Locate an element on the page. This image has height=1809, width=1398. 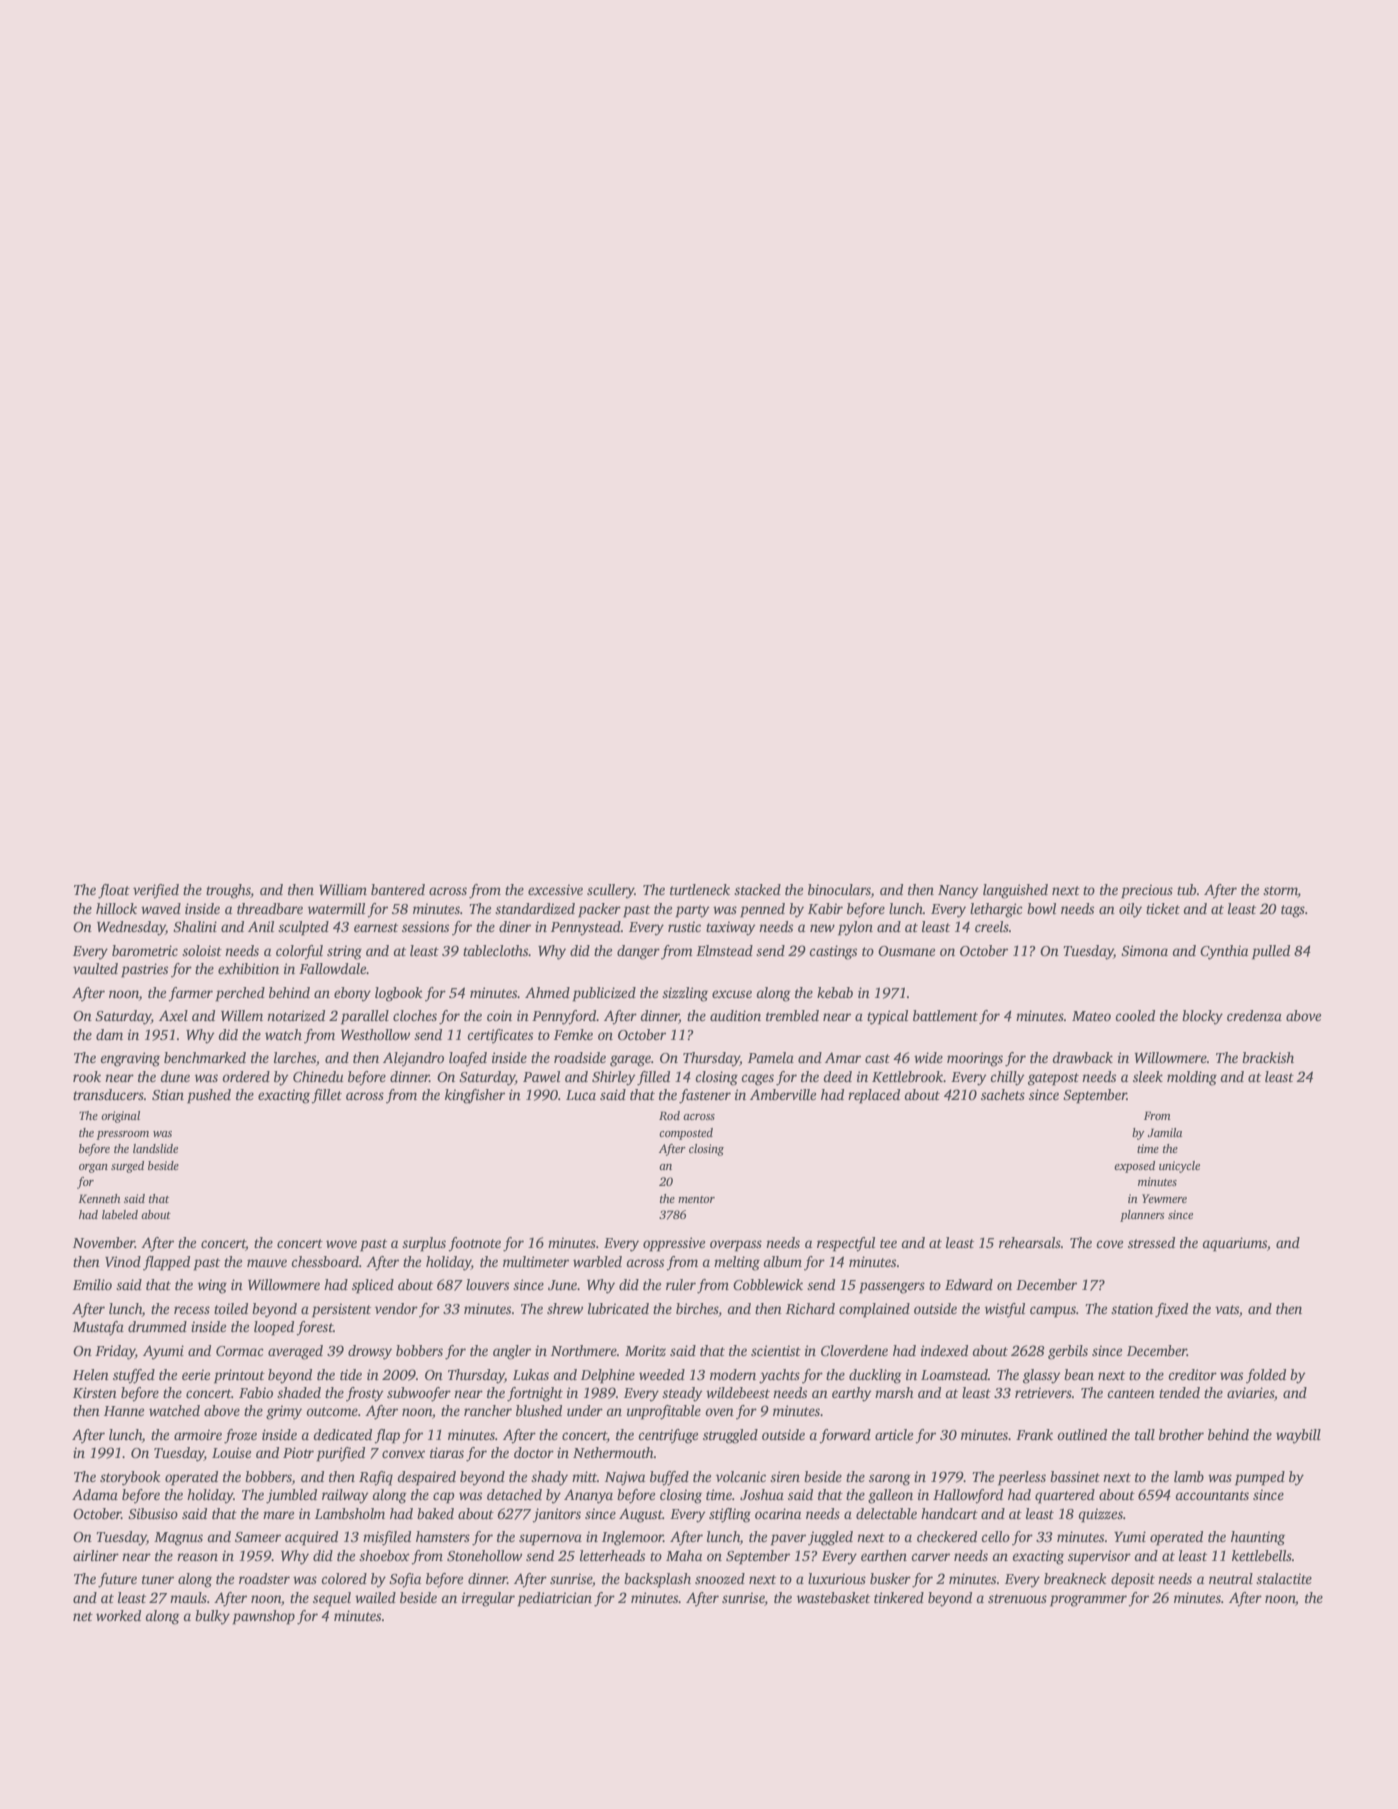
penned is located at coordinates (762, 910).
